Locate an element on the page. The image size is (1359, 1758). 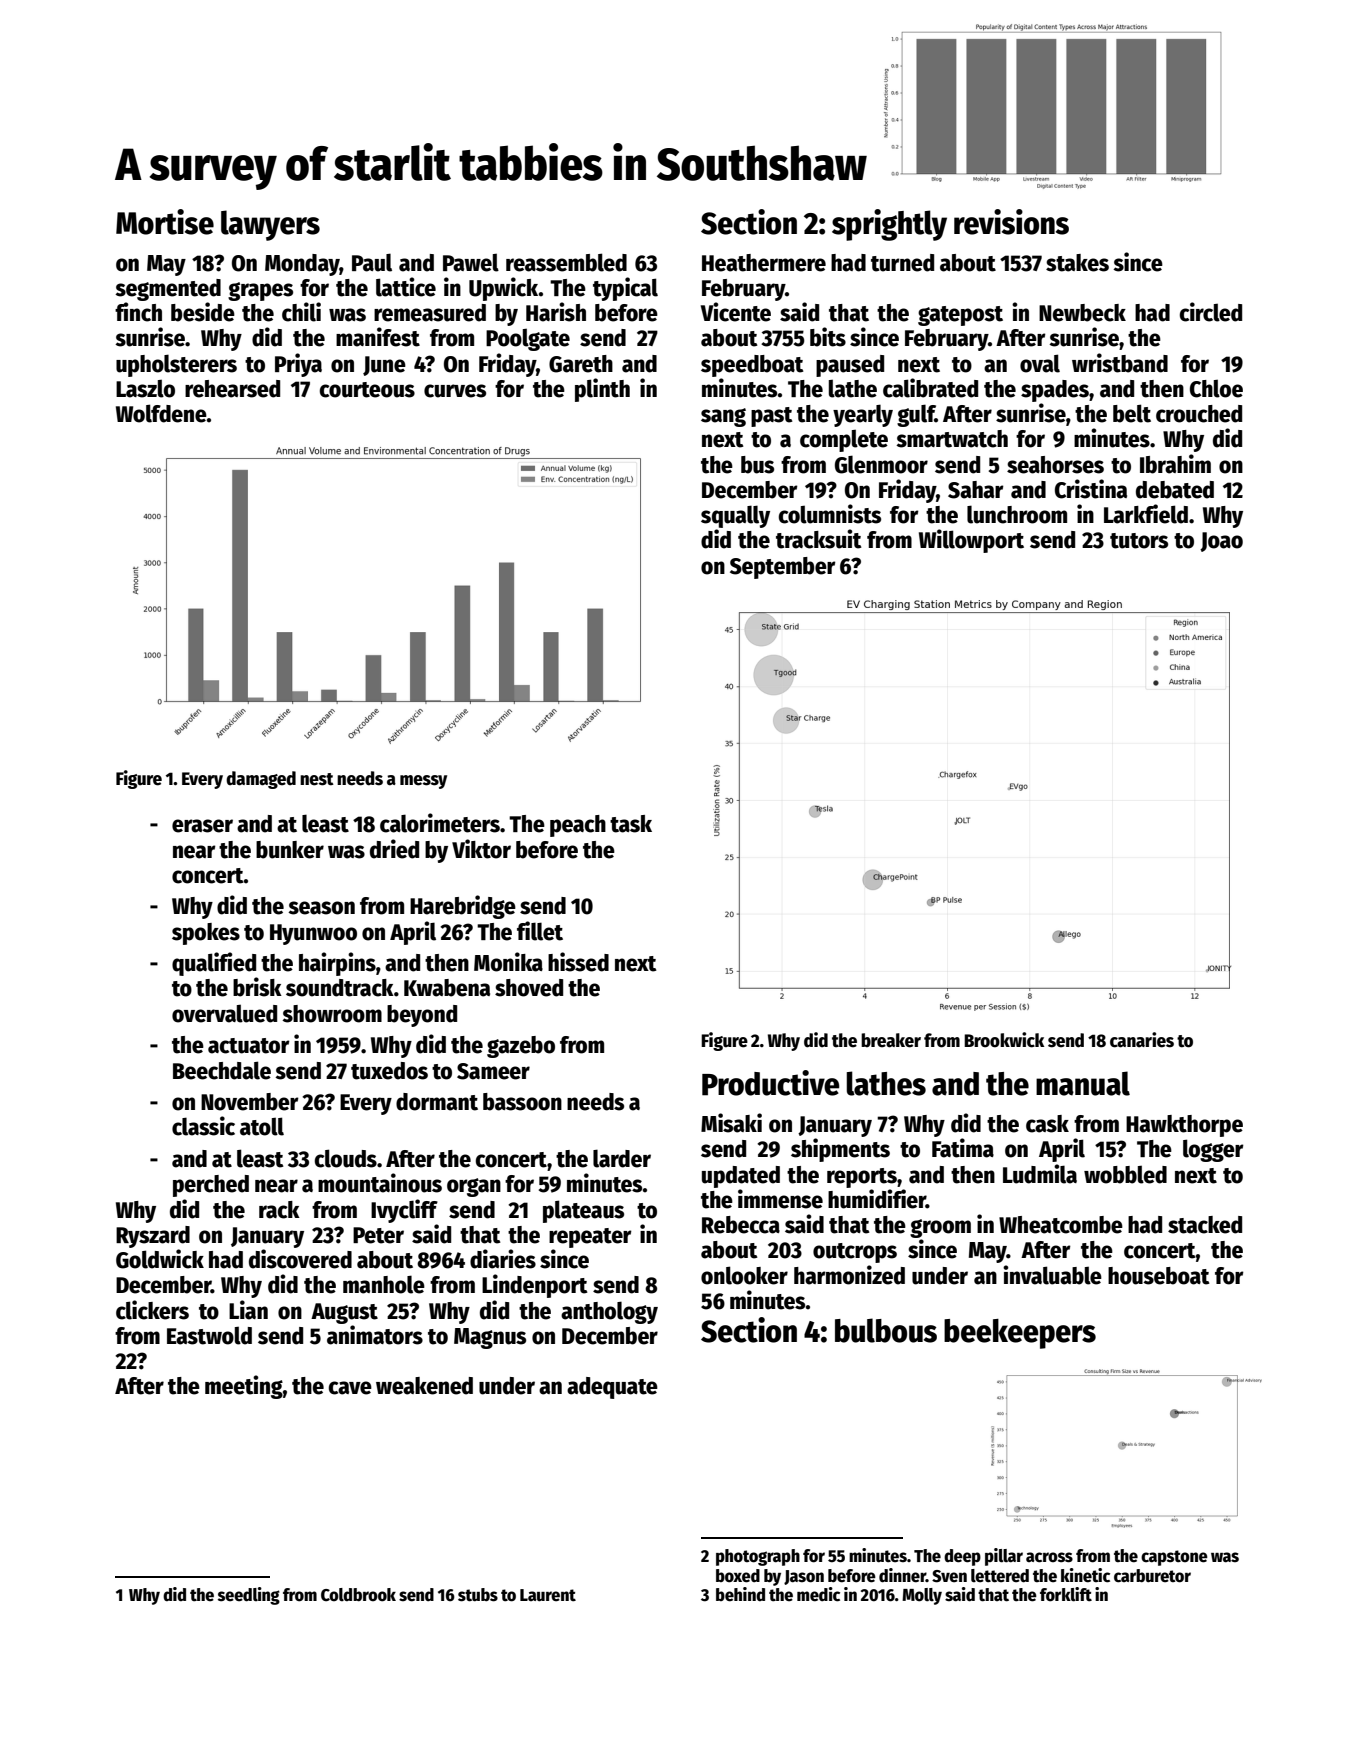
Coldbrook is located at coordinates (358, 1595).
